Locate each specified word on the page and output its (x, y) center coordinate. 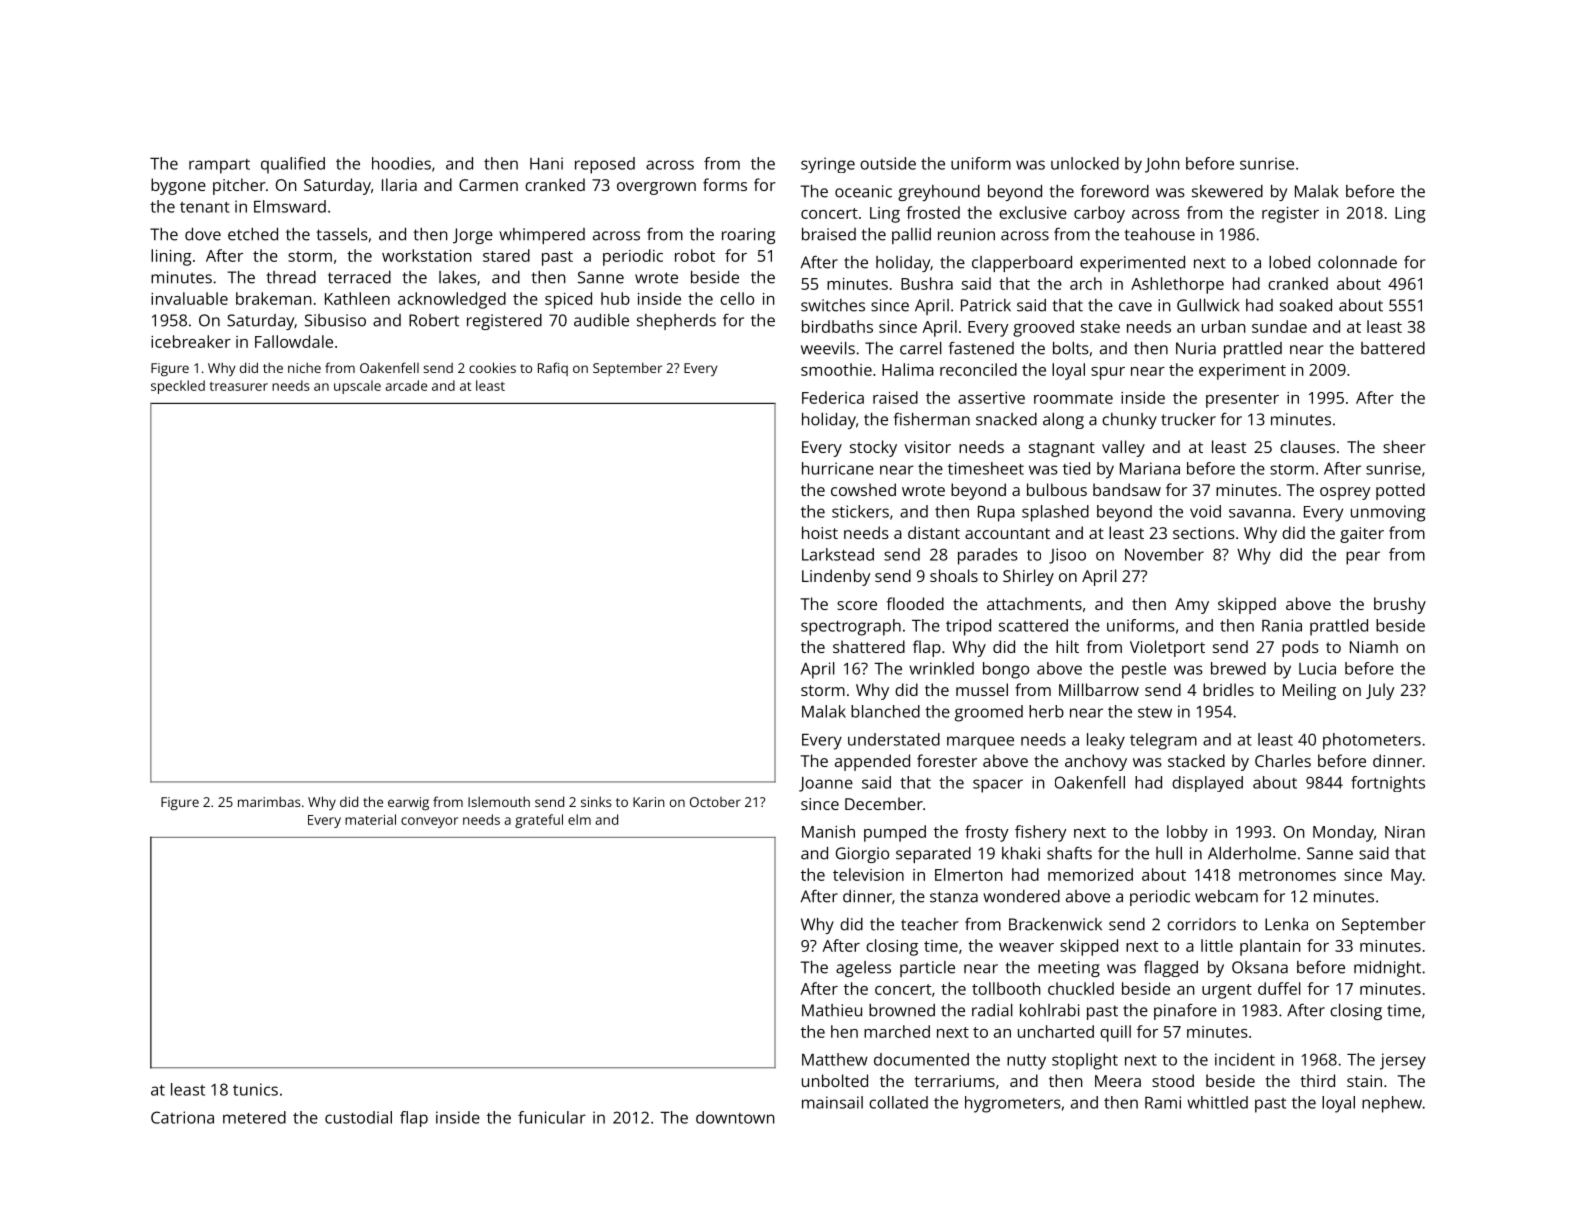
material (370, 819)
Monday (1343, 833)
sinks (596, 801)
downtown (735, 1117)
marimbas (269, 801)
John (1162, 165)
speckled (178, 387)
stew (1155, 712)
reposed (605, 165)
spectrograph (851, 627)
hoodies (401, 163)
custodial (358, 1117)
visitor (927, 447)
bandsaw (1127, 489)
